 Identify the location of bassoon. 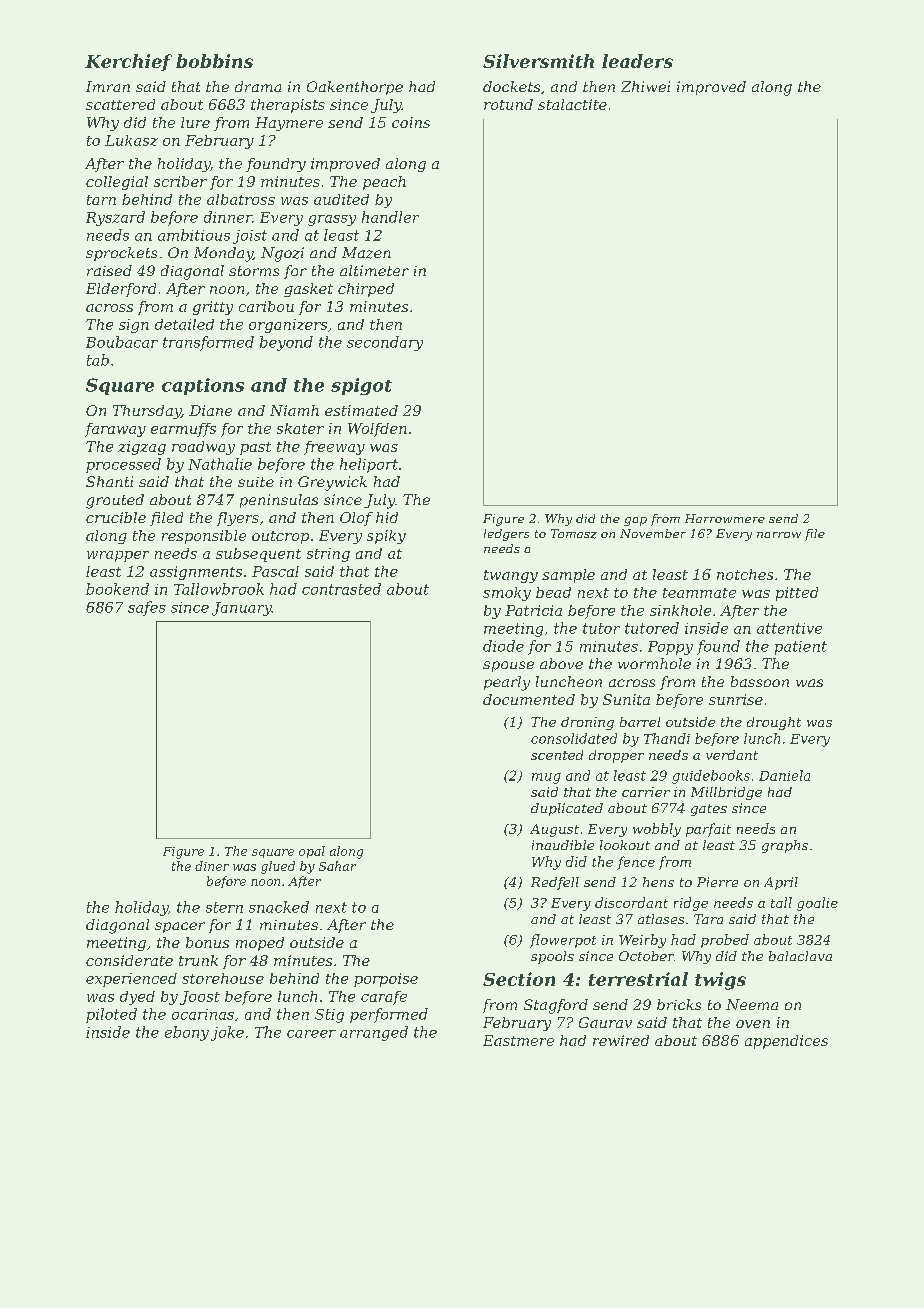
(760, 681).
